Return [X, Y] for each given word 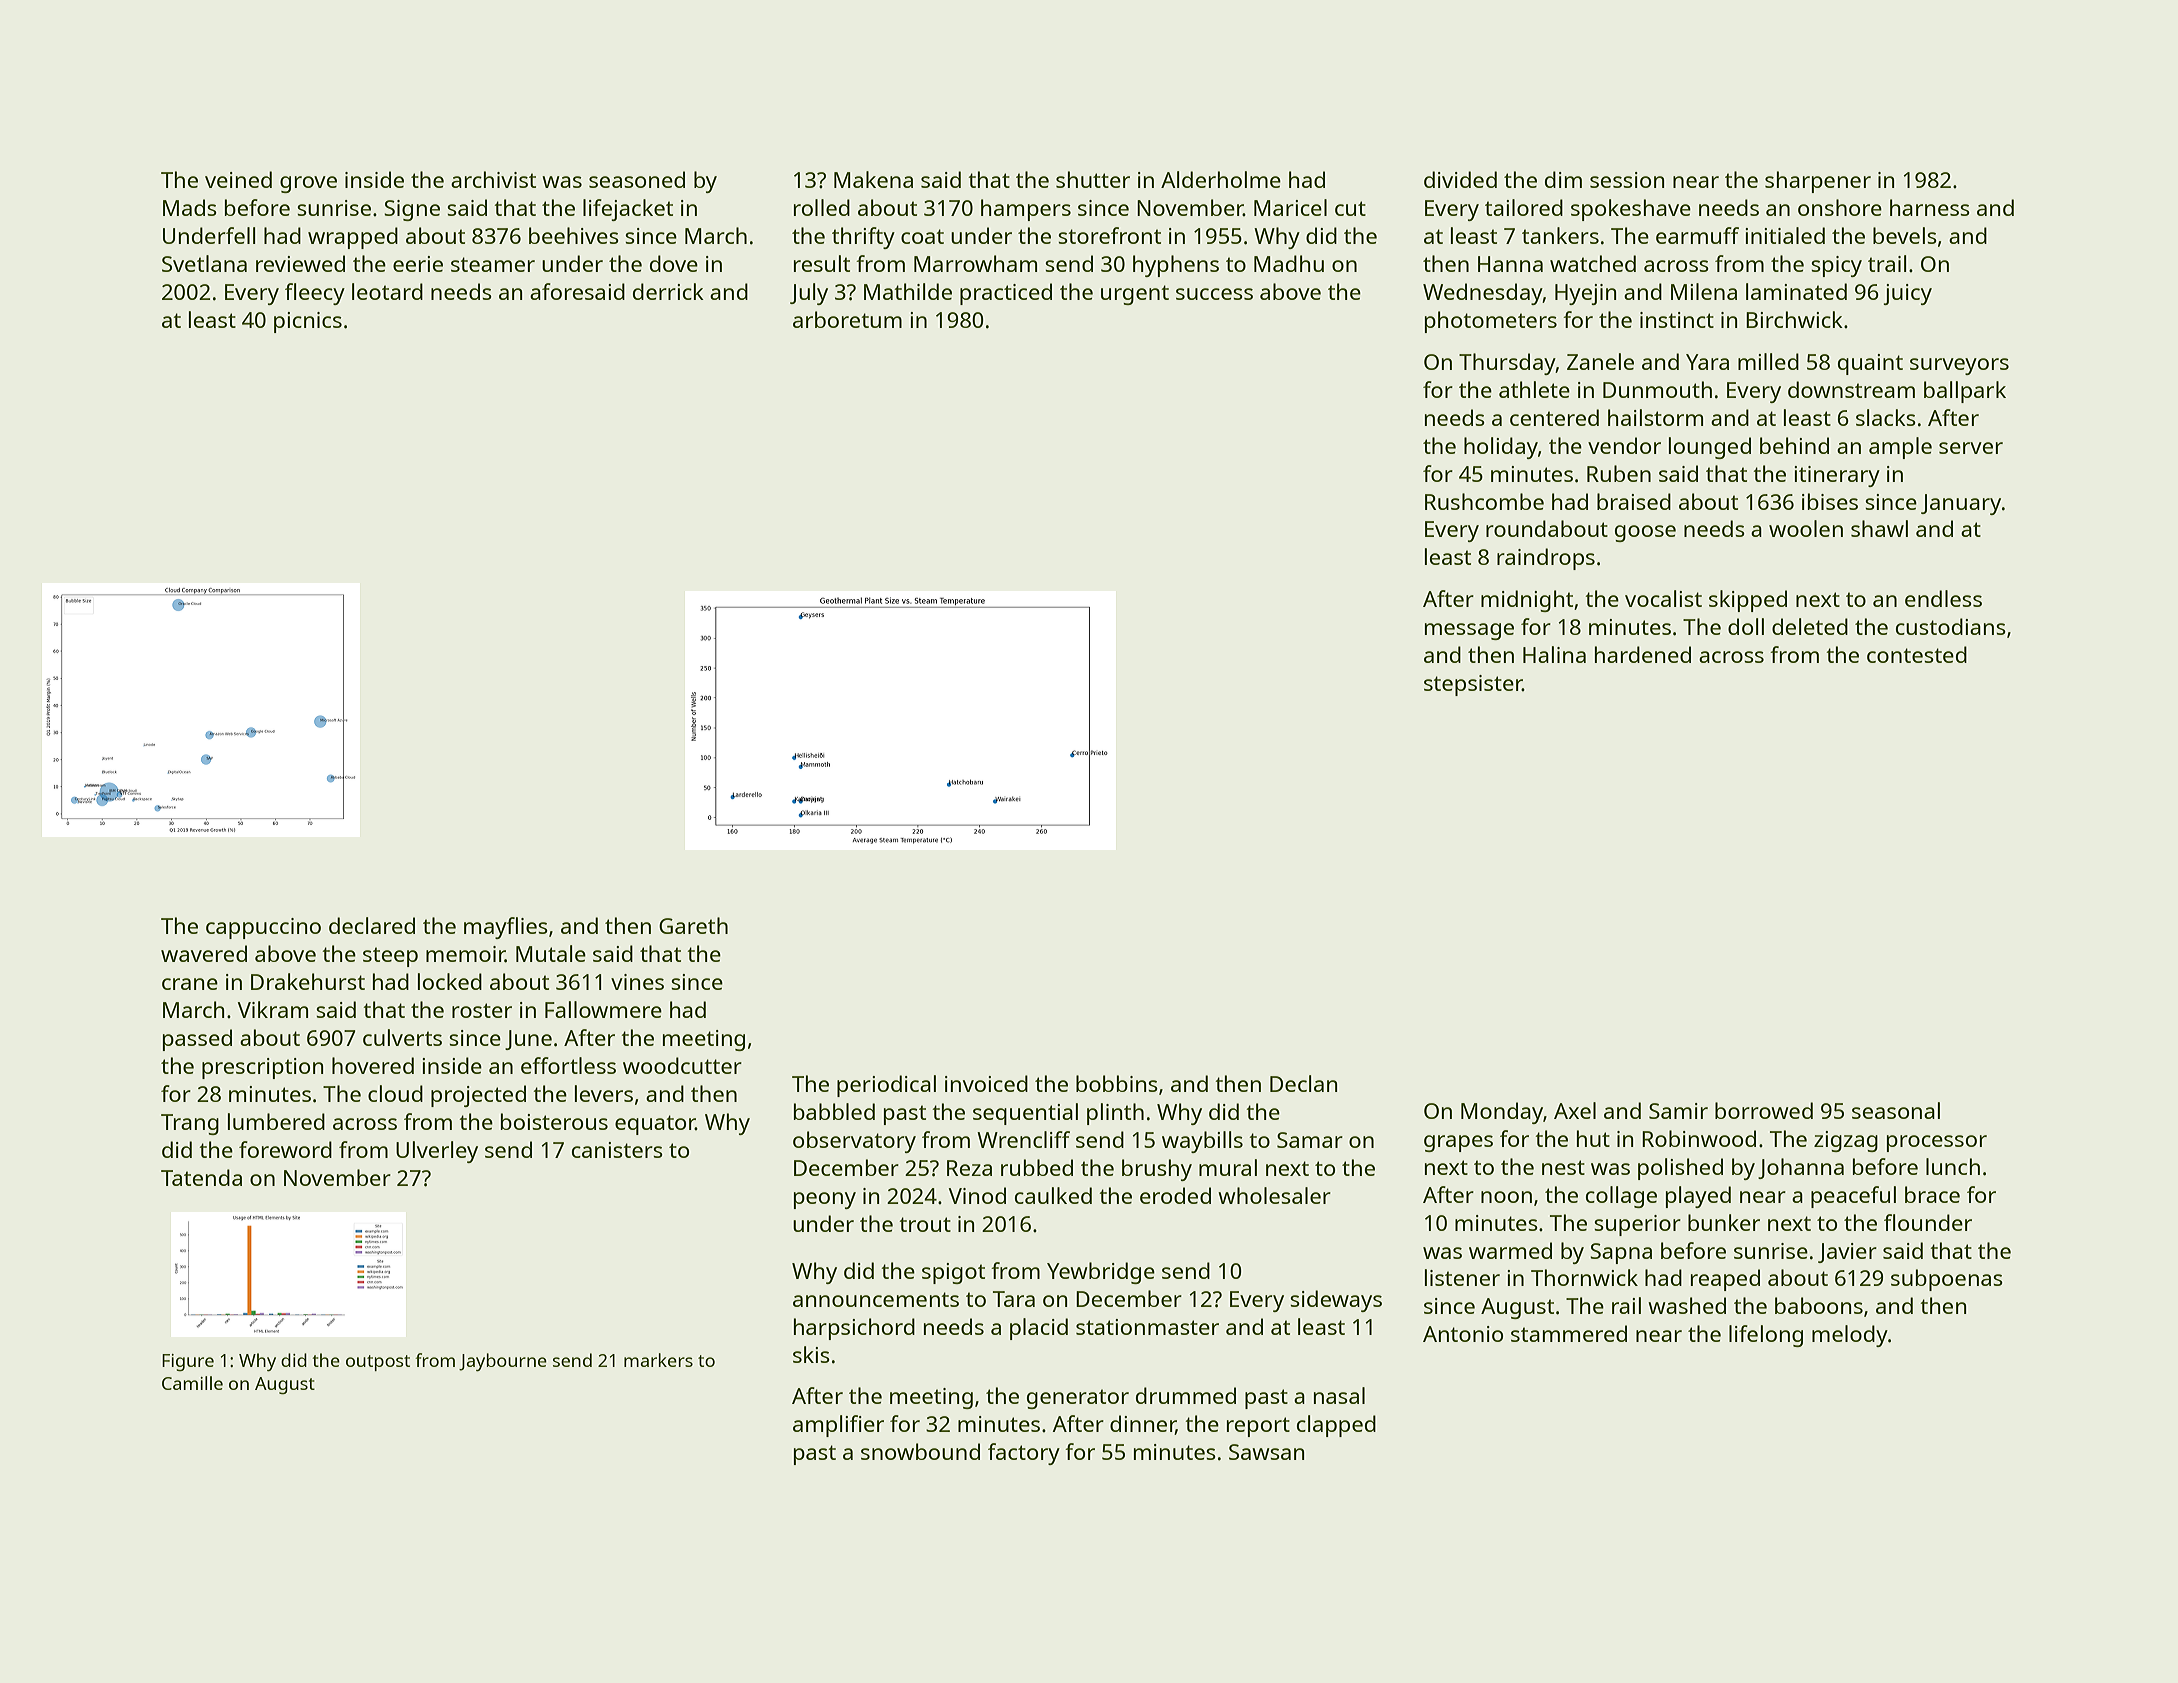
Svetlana [204, 263]
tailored [1524, 207]
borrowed [1764, 1110]
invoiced [986, 1083]
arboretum [847, 319]
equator [655, 1125]
